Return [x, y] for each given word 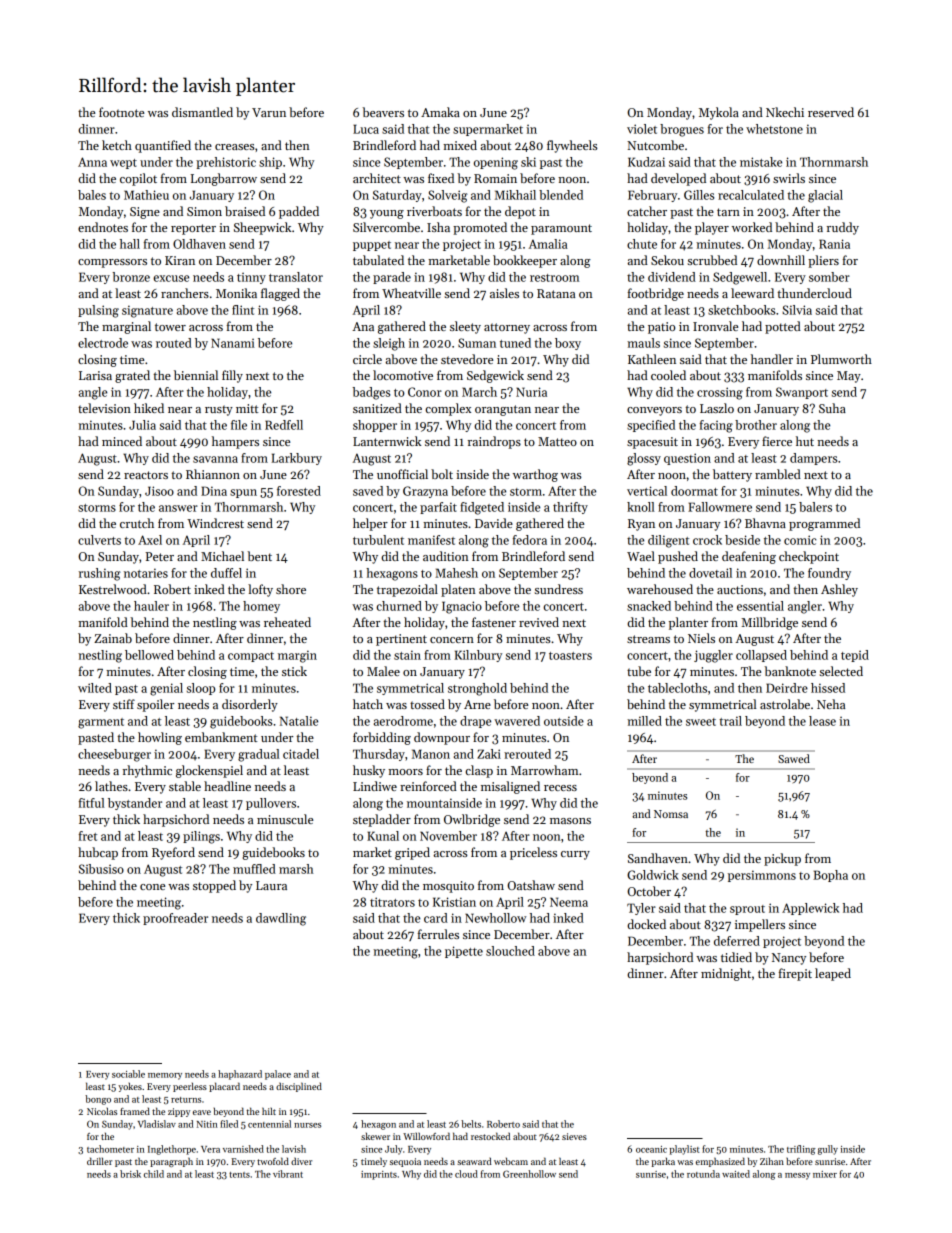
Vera [210, 1149]
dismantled [202, 112]
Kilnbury [478, 656]
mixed [460, 145]
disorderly [250, 705]
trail [730, 721]
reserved [831, 112]
